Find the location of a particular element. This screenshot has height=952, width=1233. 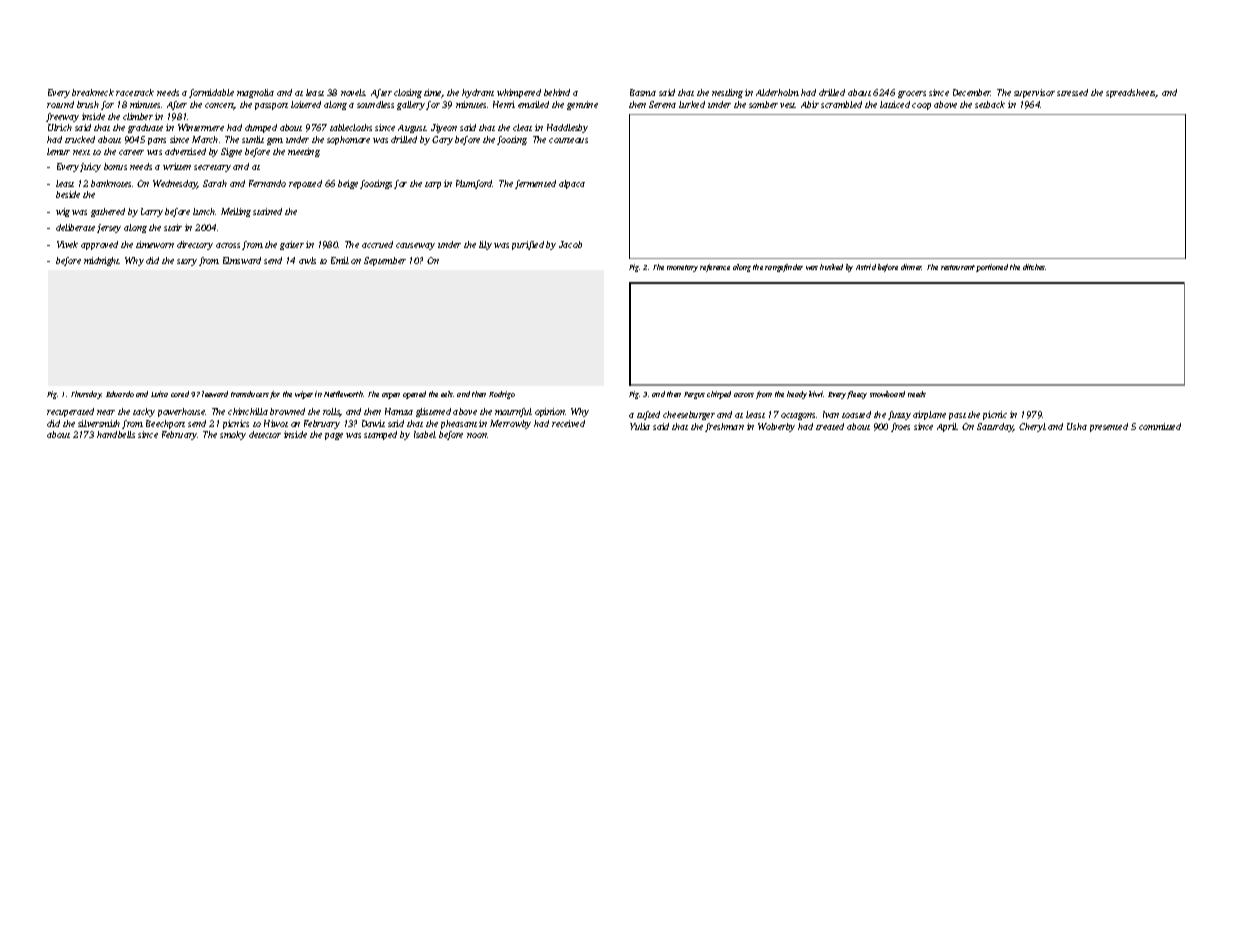

handbells is located at coordinates (116, 434).
